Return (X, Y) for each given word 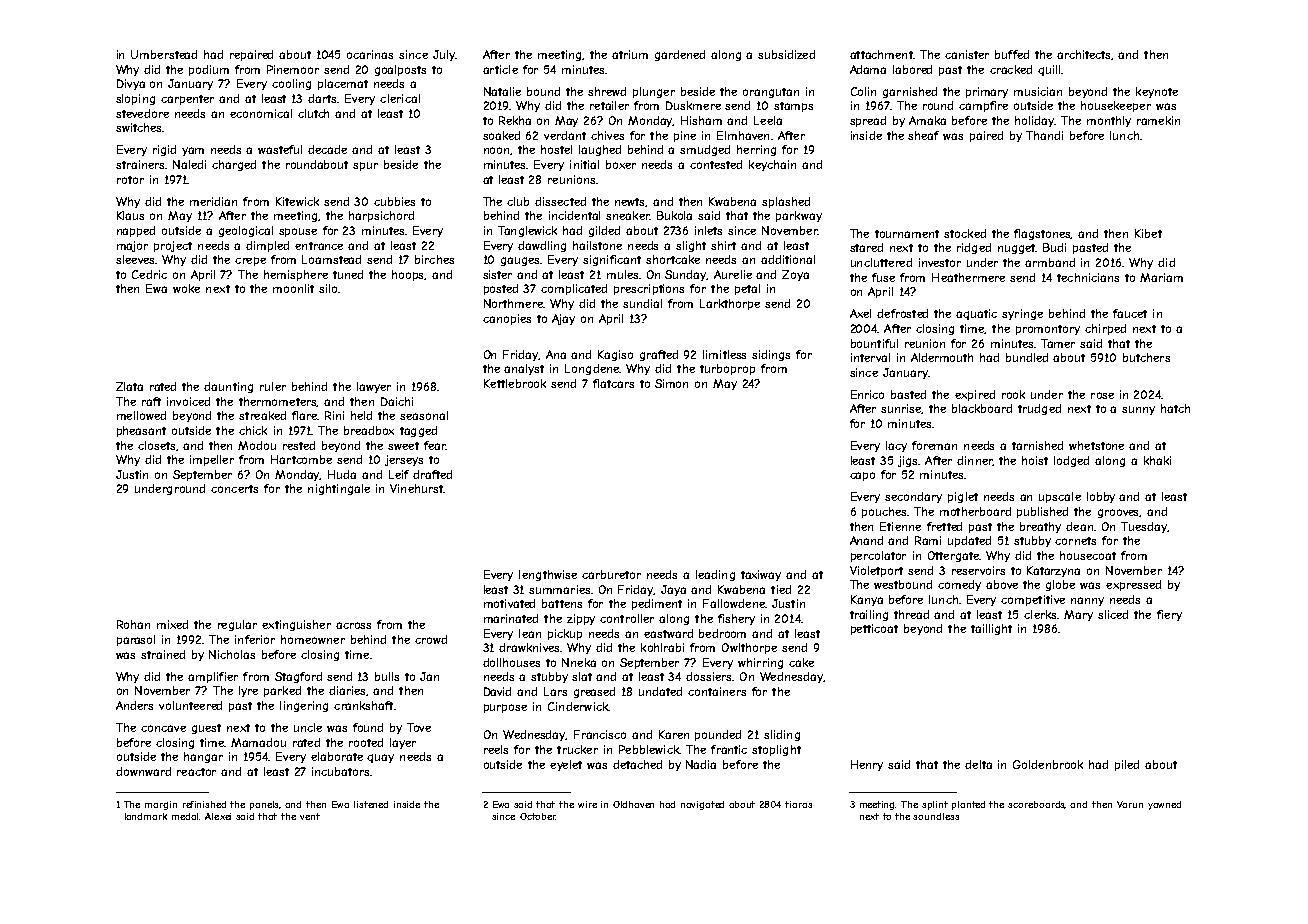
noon (496, 150)
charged (234, 165)
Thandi (1044, 135)
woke (186, 288)
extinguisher (296, 625)
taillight (991, 629)
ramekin (1158, 120)
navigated (702, 805)
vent (310, 816)
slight (691, 246)
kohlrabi (662, 647)
